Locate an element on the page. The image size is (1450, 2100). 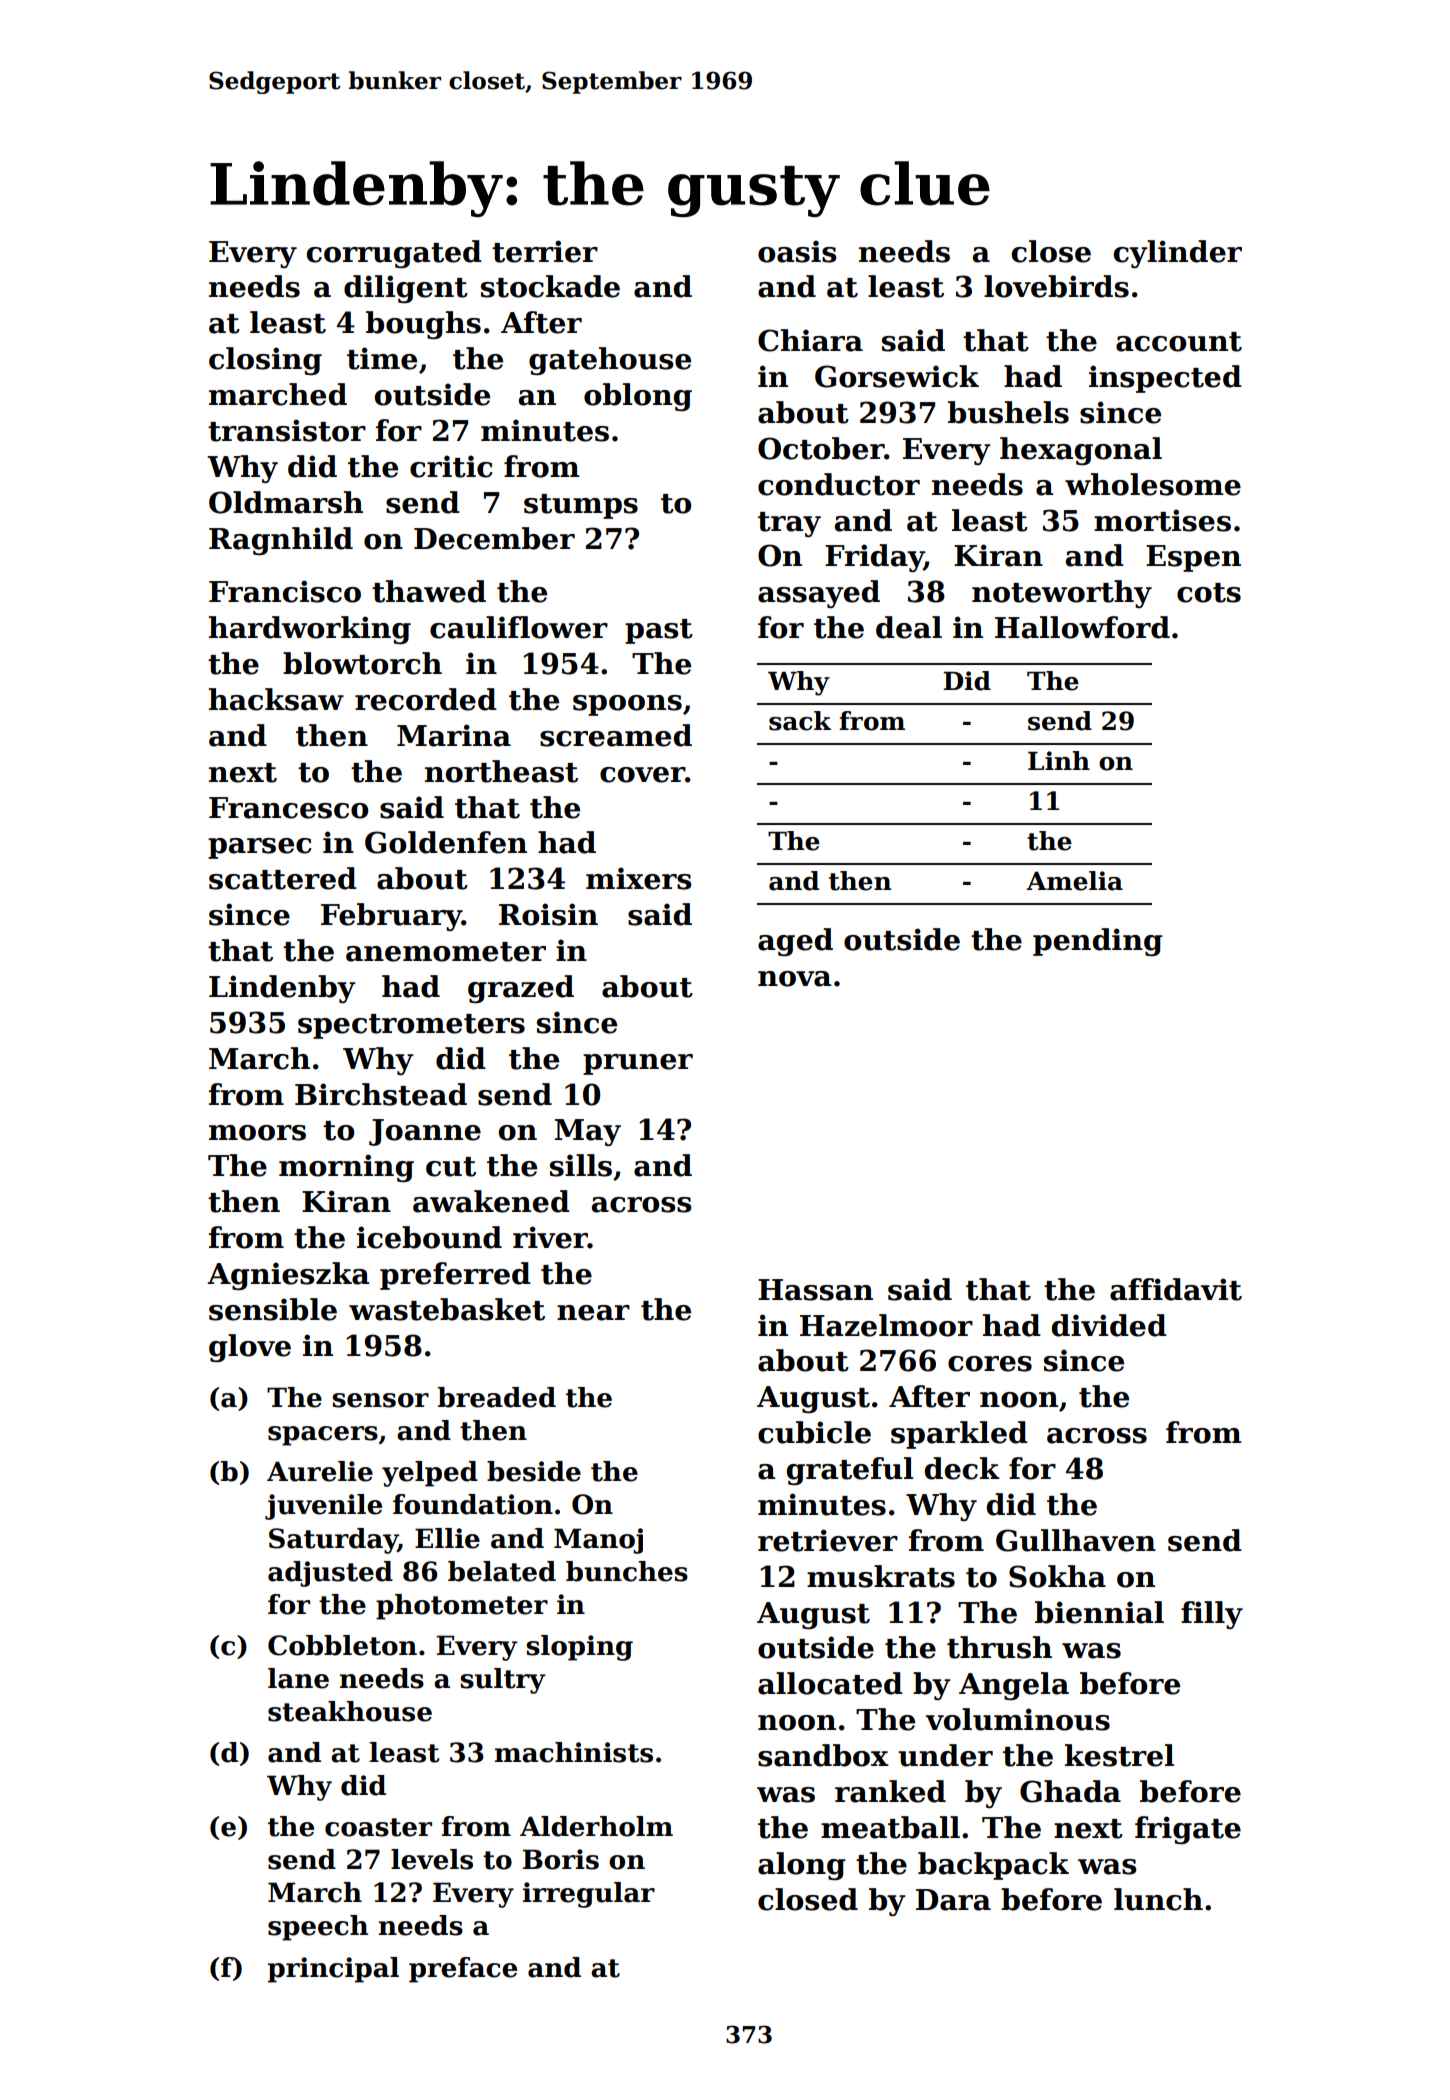
Roisin is located at coordinates (548, 914).
